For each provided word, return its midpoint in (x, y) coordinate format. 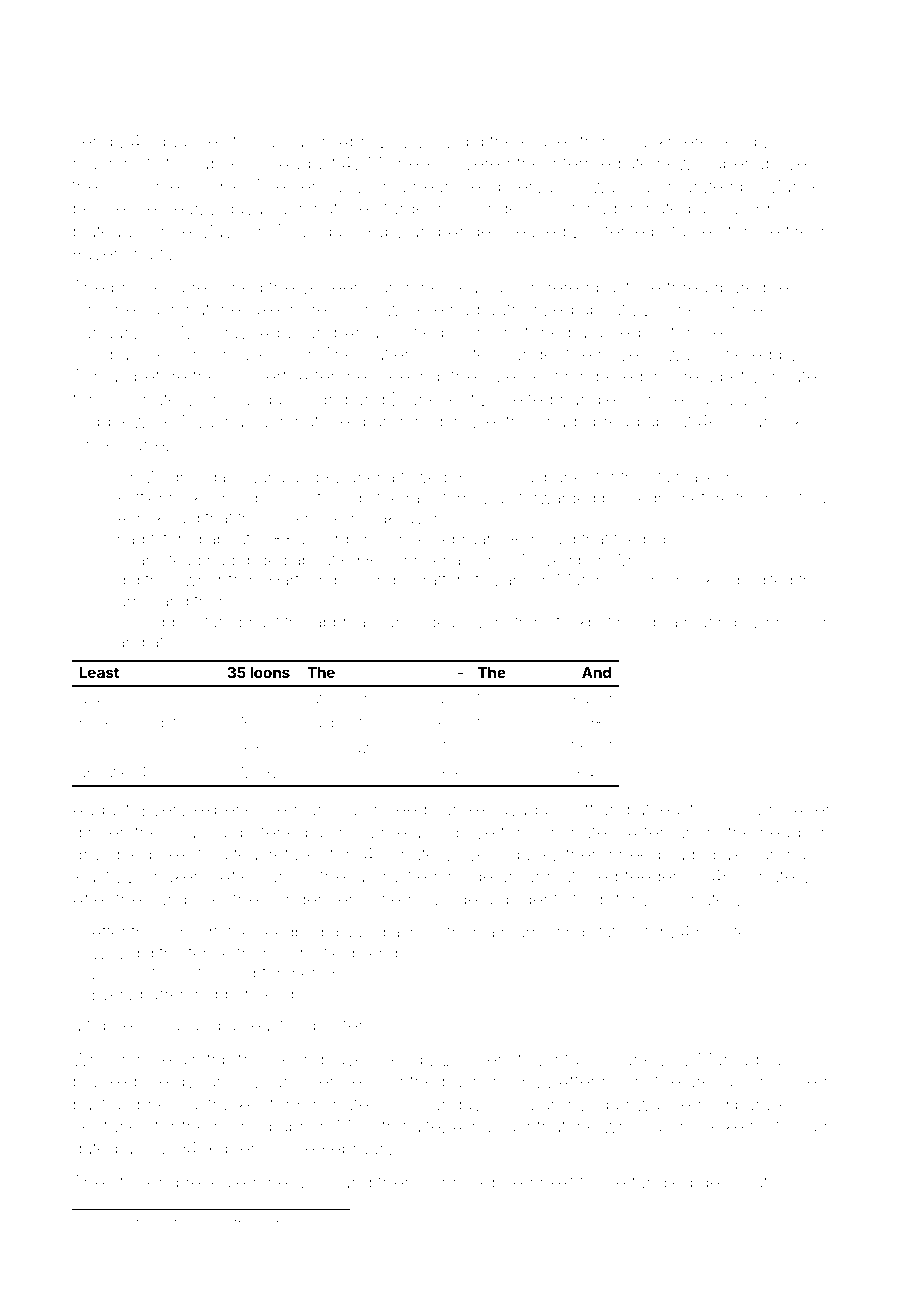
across (416, 933)
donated (657, 208)
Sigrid (325, 401)
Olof (187, 972)
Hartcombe (311, 580)
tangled (662, 1184)
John (442, 1182)
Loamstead (159, 560)
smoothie (142, 186)
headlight (797, 834)
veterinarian (194, 1223)
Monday (215, 334)
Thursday (313, 233)
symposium (786, 625)
